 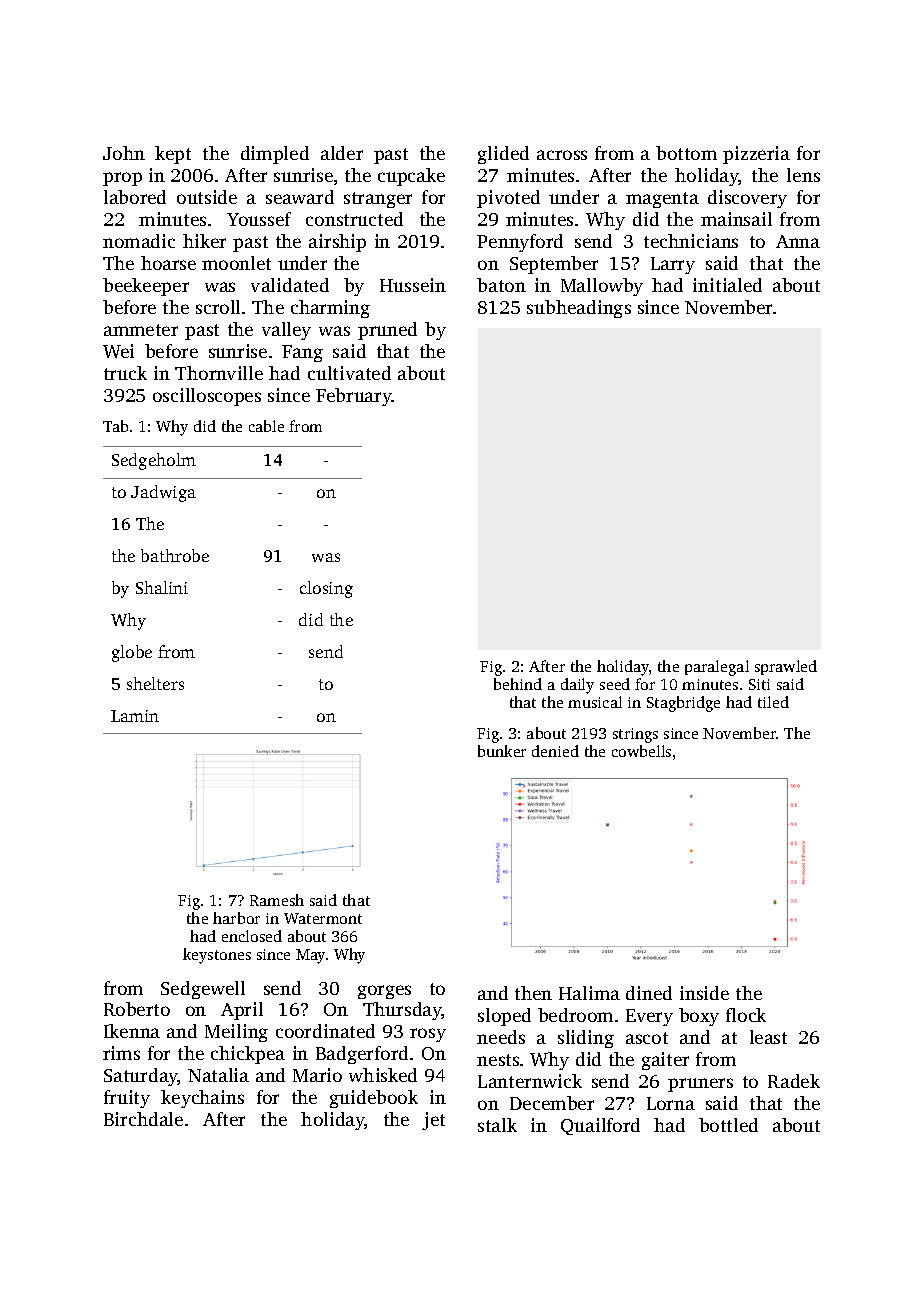 What do you see at coordinates (349, 373) in the screenshot?
I see `cultivated` at bounding box center [349, 373].
